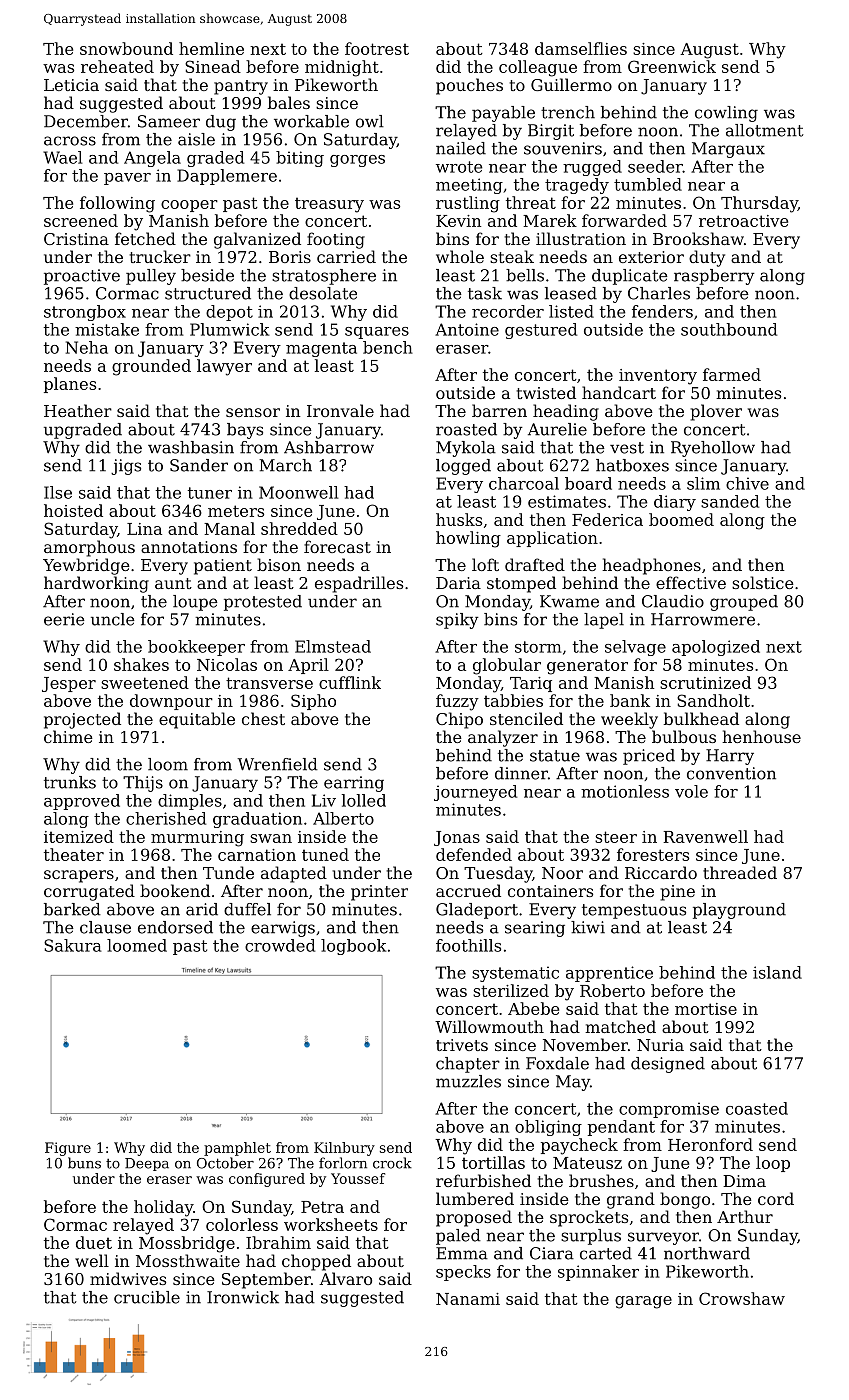 The image size is (849, 1400). I want to click on loft, so click(485, 564).
